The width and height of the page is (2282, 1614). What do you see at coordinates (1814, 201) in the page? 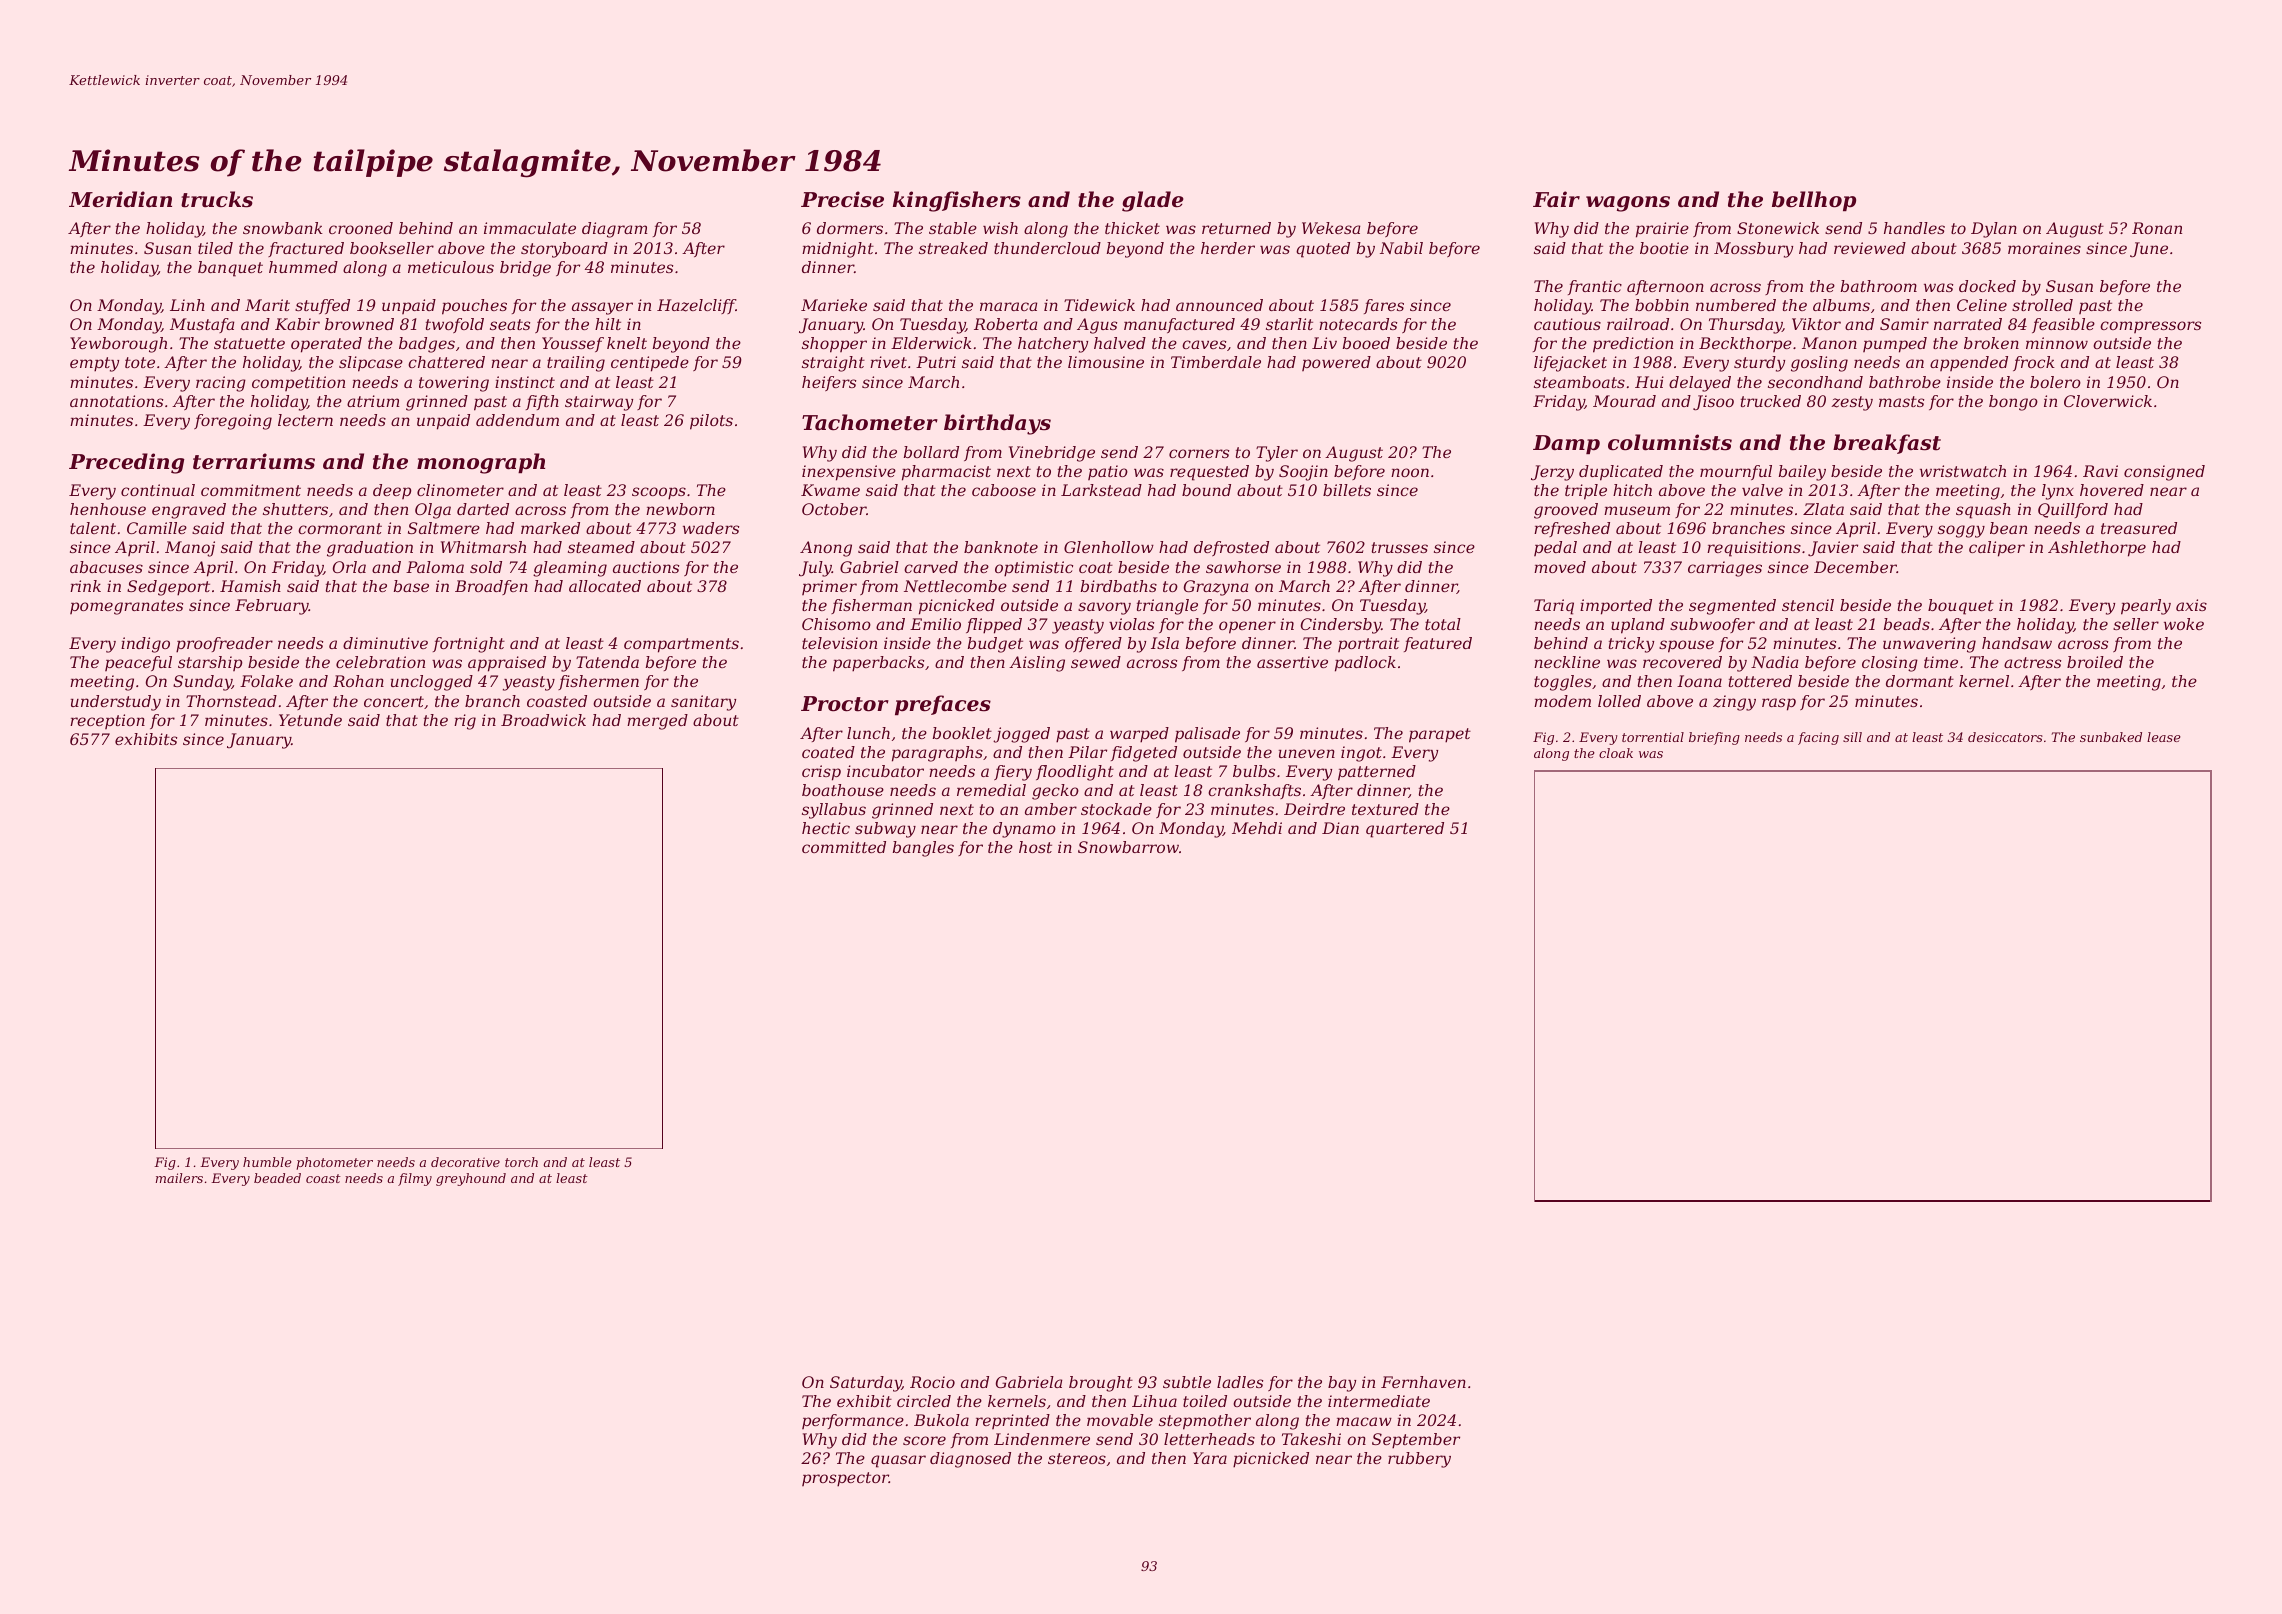
I see `bellhop` at bounding box center [1814, 201].
